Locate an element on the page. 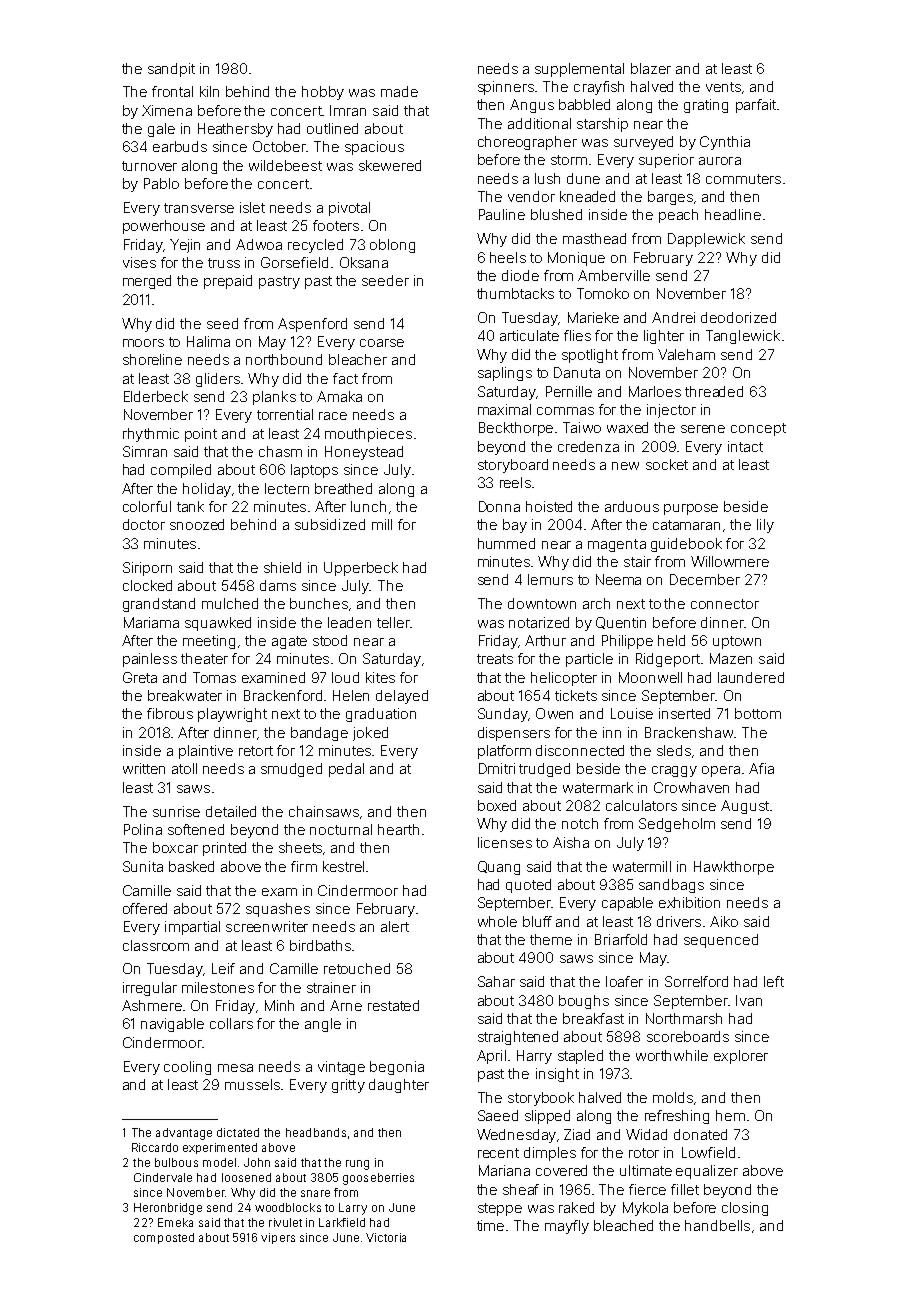  sandpit is located at coordinates (171, 70).
